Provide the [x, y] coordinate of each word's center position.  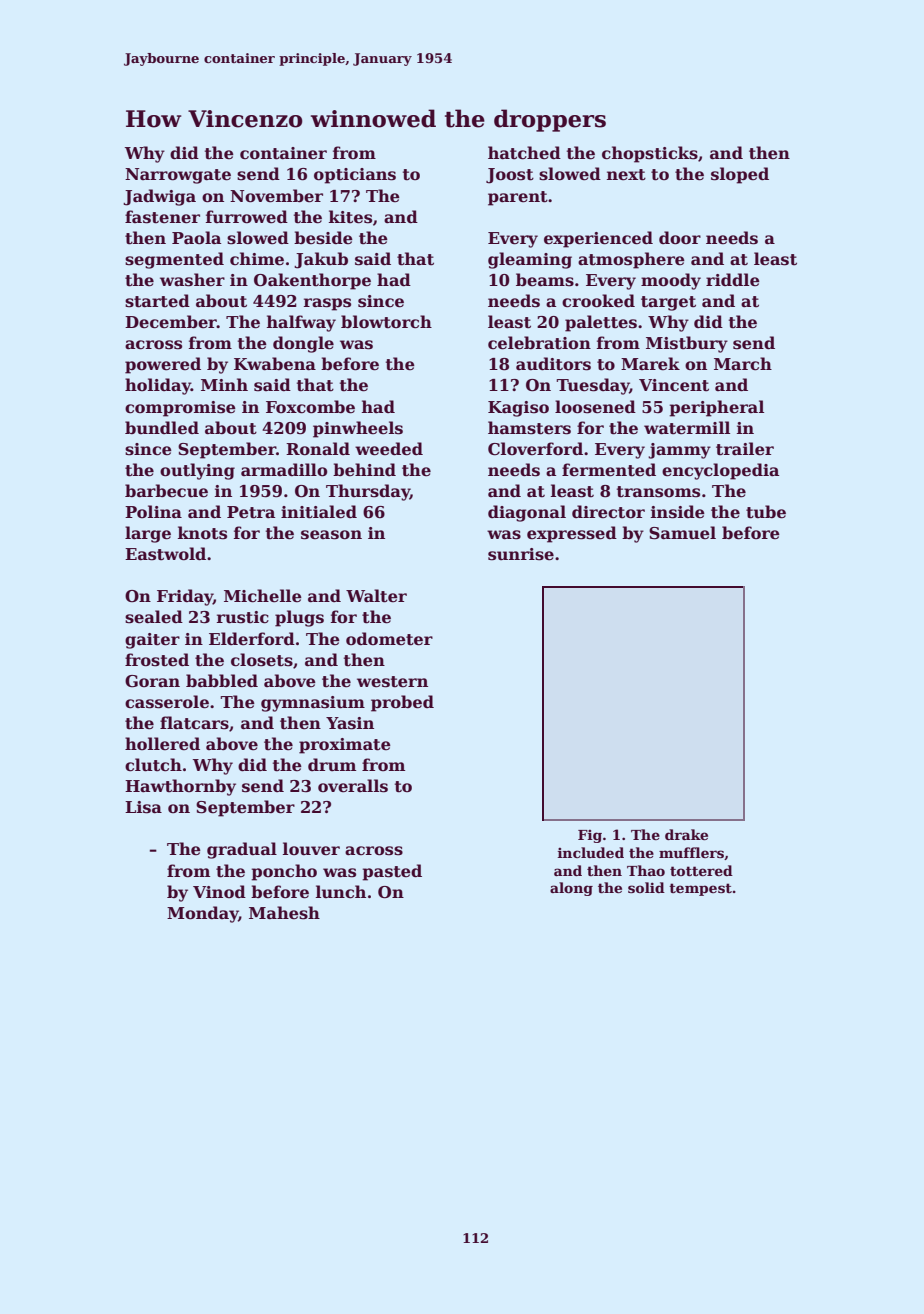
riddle [733, 280]
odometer [389, 639]
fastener [162, 217]
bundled [162, 428]
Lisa [143, 807]
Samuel [682, 533]
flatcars [194, 723]
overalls [353, 786]
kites [350, 217]
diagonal [527, 513]
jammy [679, 451]
